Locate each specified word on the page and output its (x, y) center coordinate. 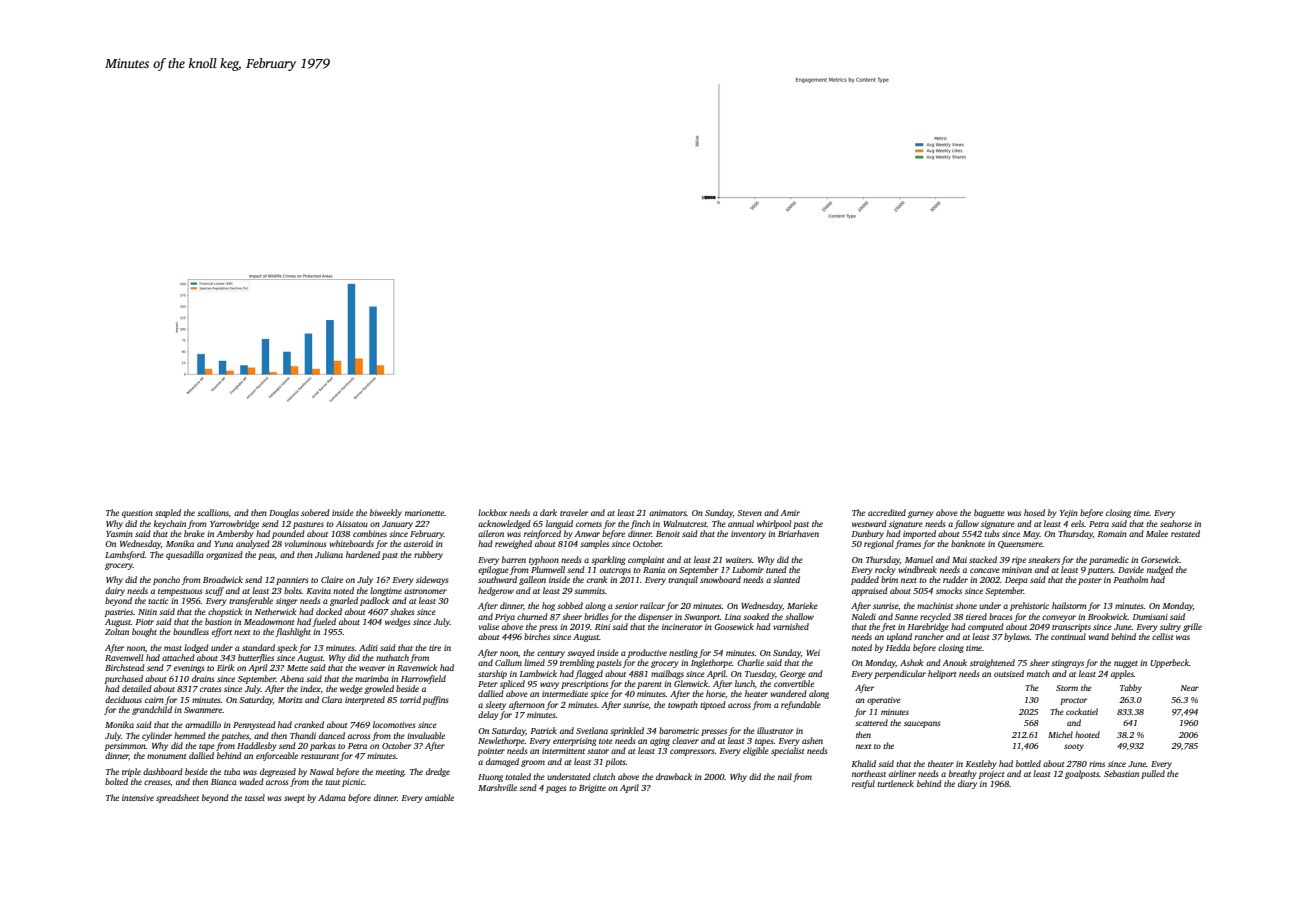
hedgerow (496, 591)
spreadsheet (177, 798)
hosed (1034, 512)
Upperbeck (1169, 663)
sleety (495, 705)
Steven (749, 513)
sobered (315, 512)
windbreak (918, 569)
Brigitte (592, 789)
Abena (292, 678)
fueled (324, 622)
